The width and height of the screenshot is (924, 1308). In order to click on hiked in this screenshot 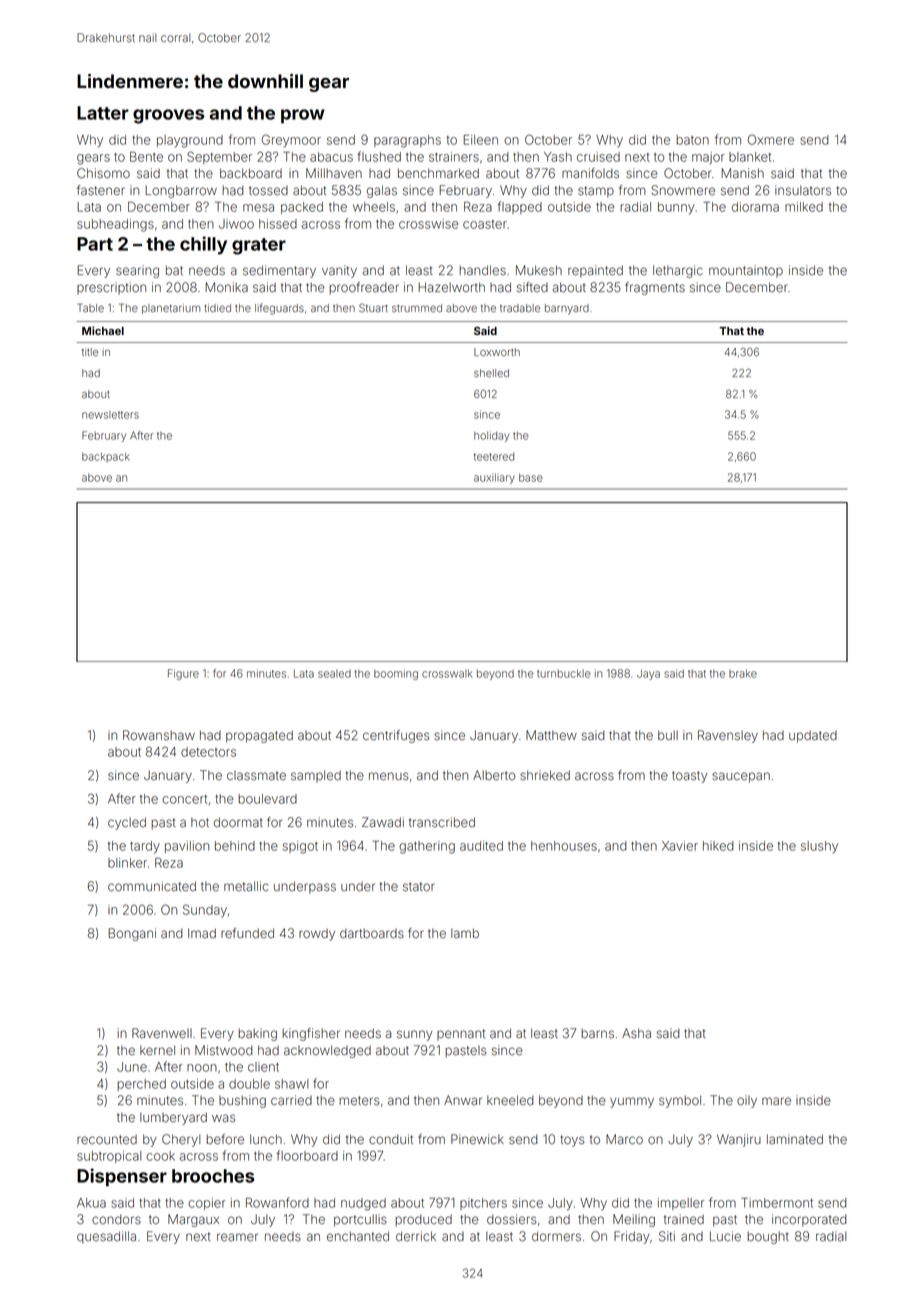, I will do `click(718, 846)`.
